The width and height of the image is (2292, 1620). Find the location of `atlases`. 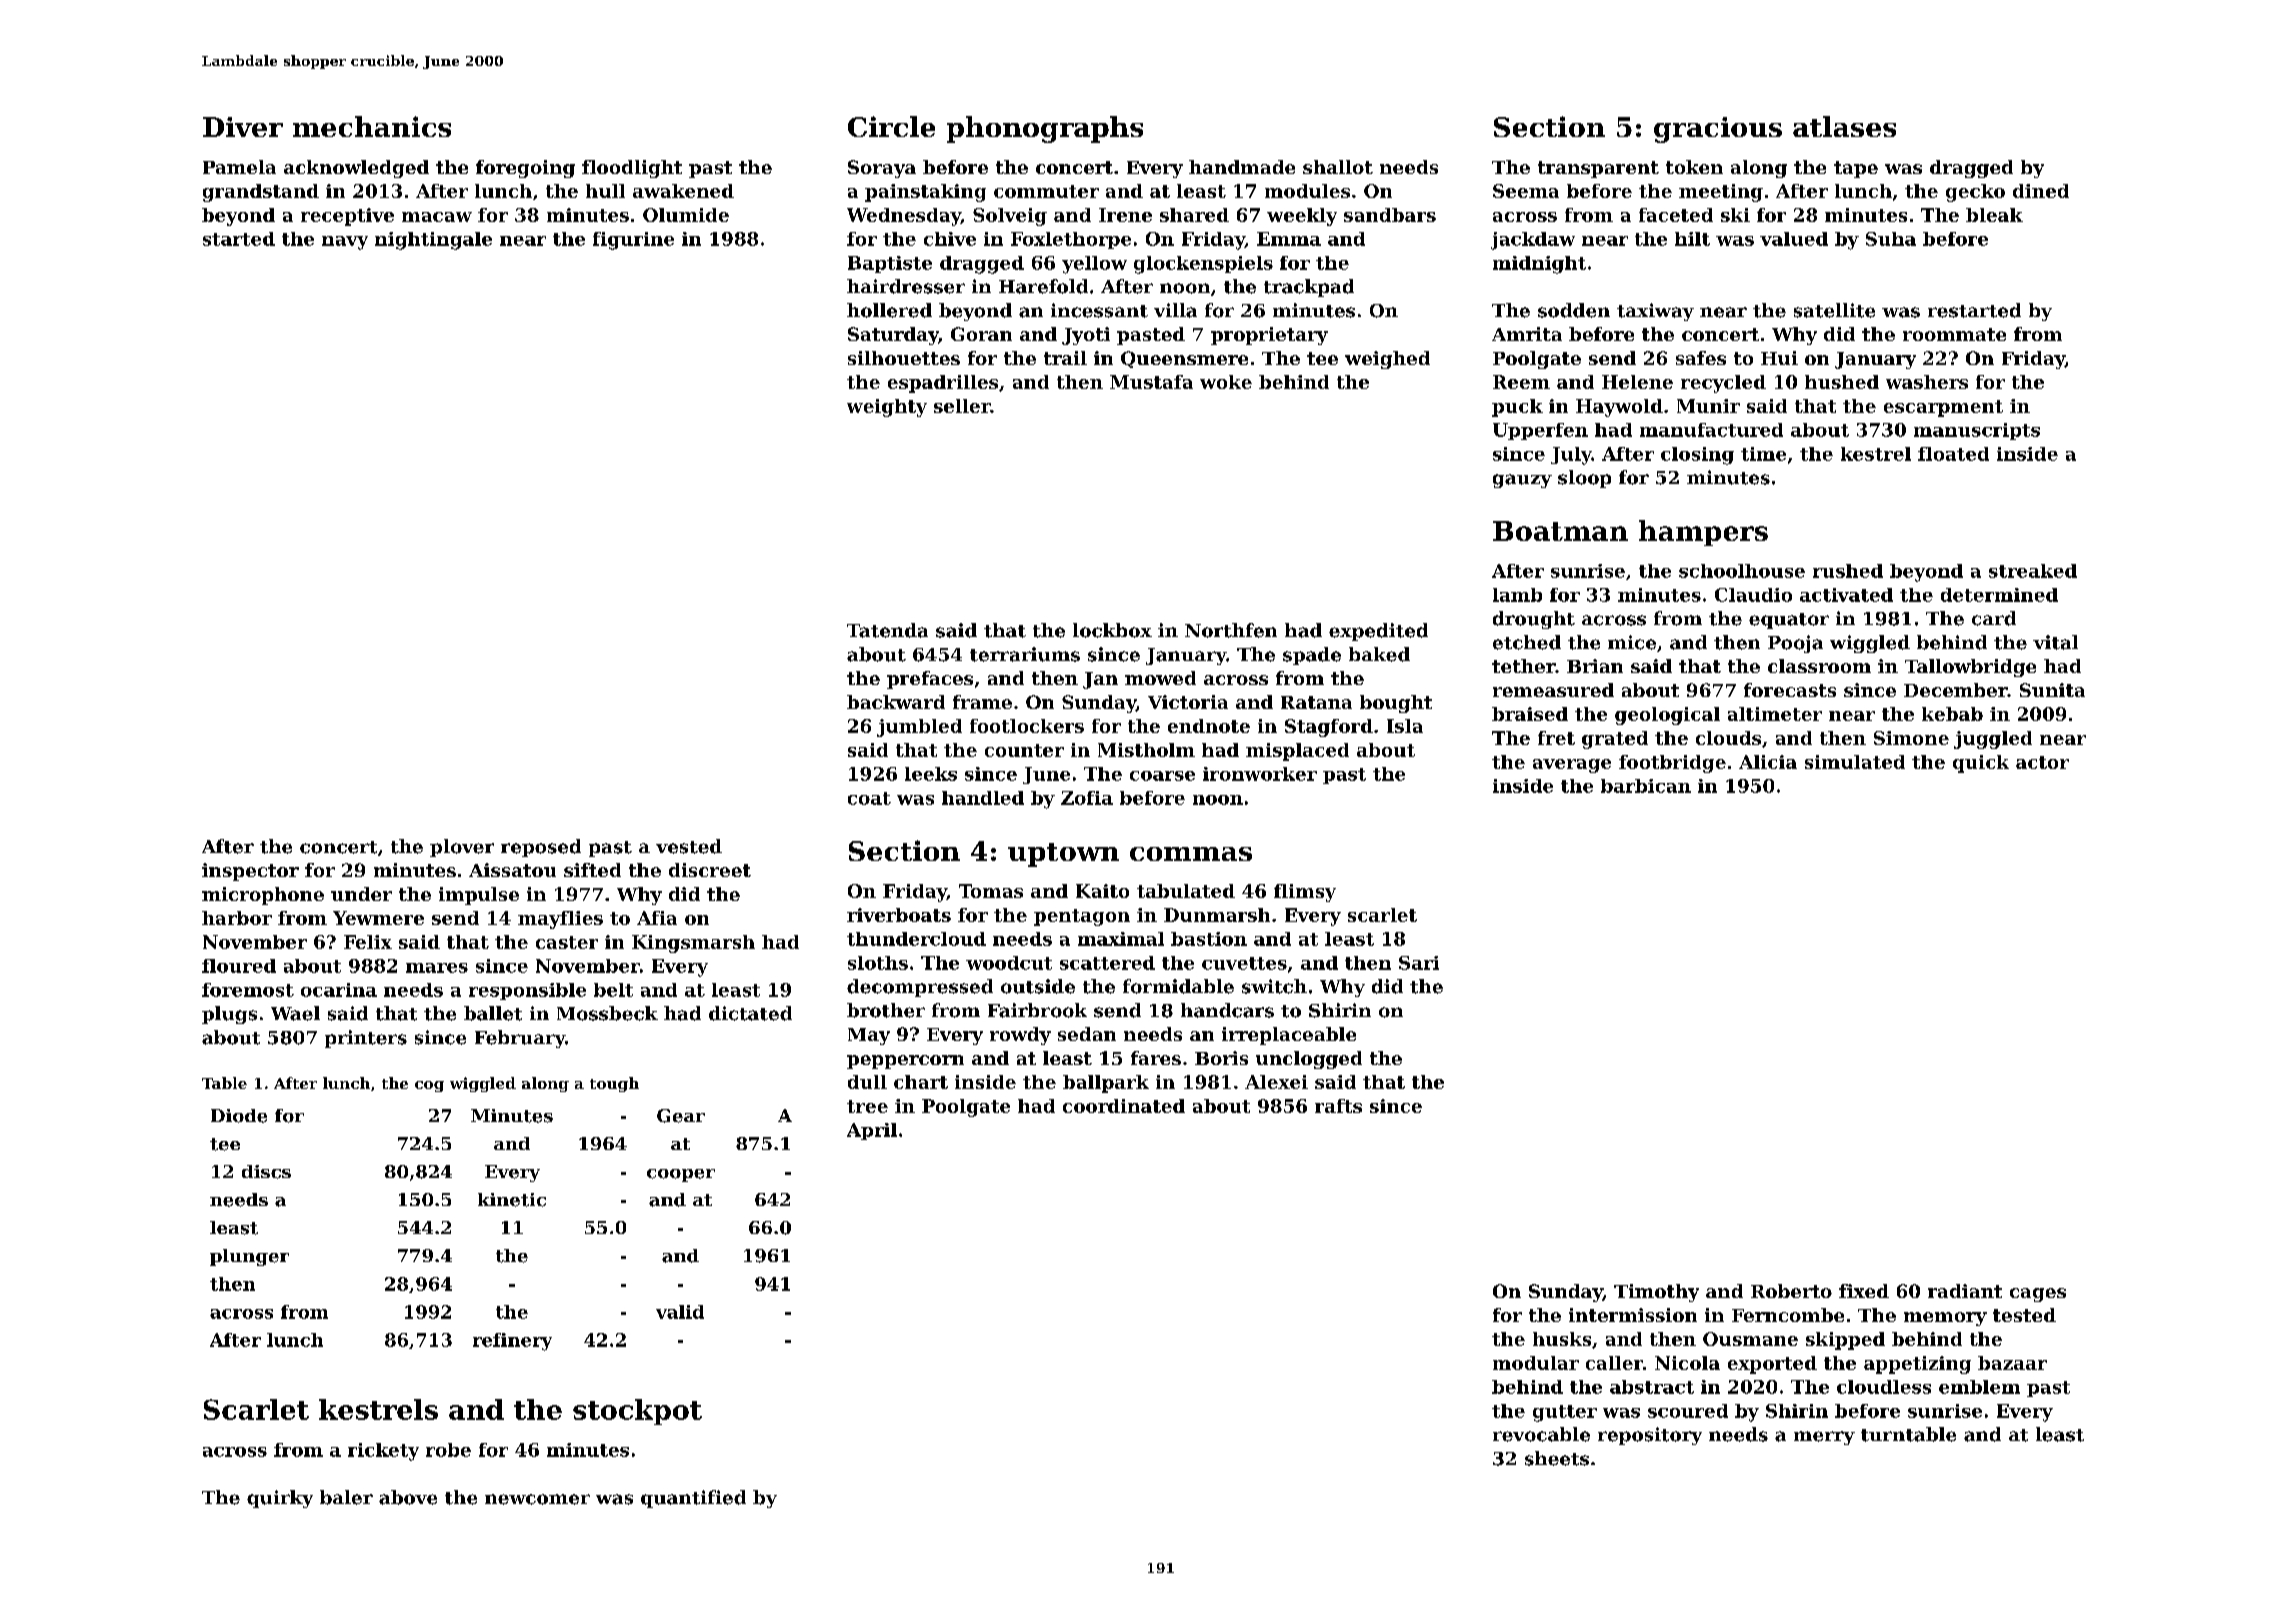

atlases is located at coordinates (1844, 126).
